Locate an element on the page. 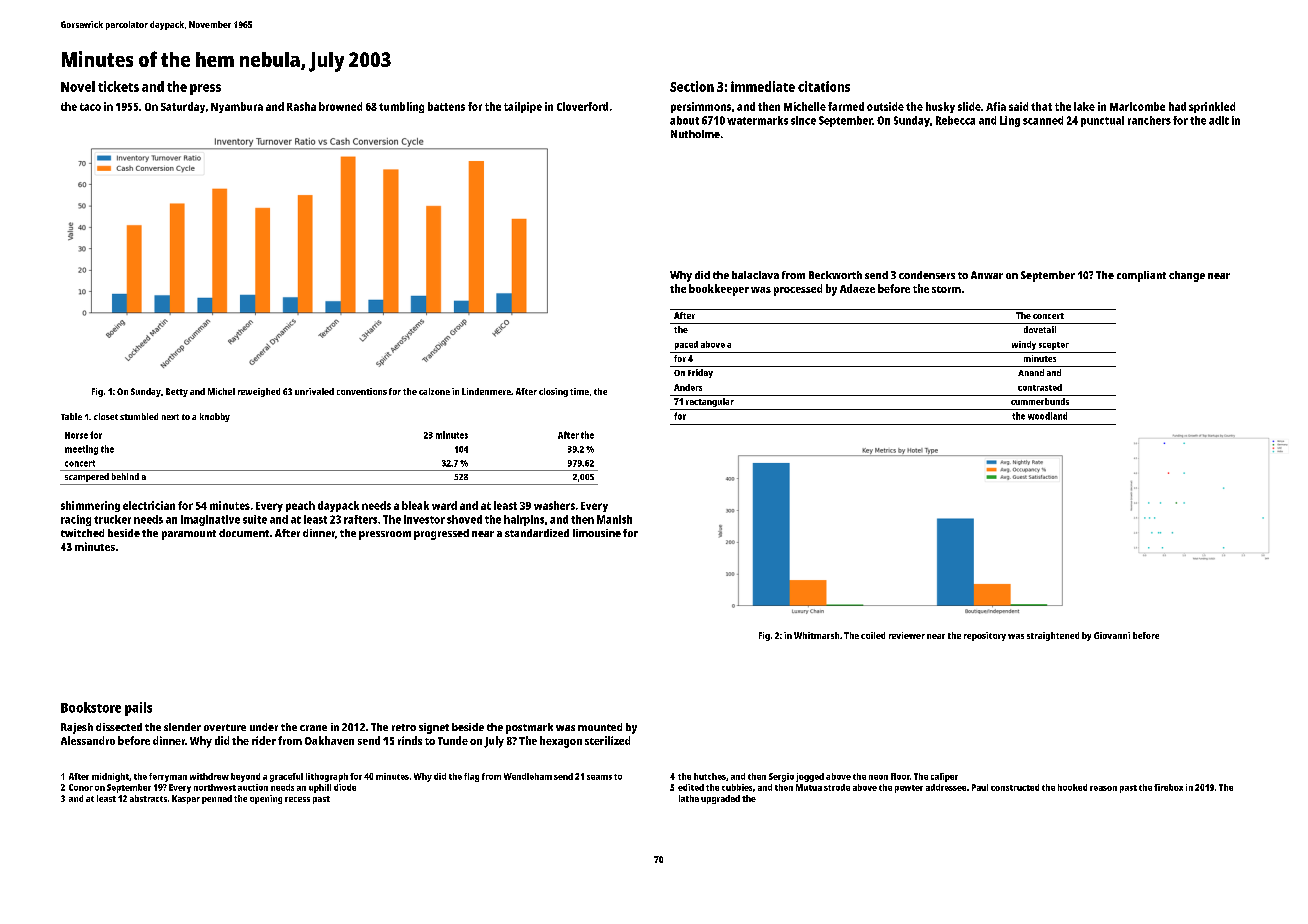 The image size is (1308, 924). progressed is located at coordinates (441, 534).
